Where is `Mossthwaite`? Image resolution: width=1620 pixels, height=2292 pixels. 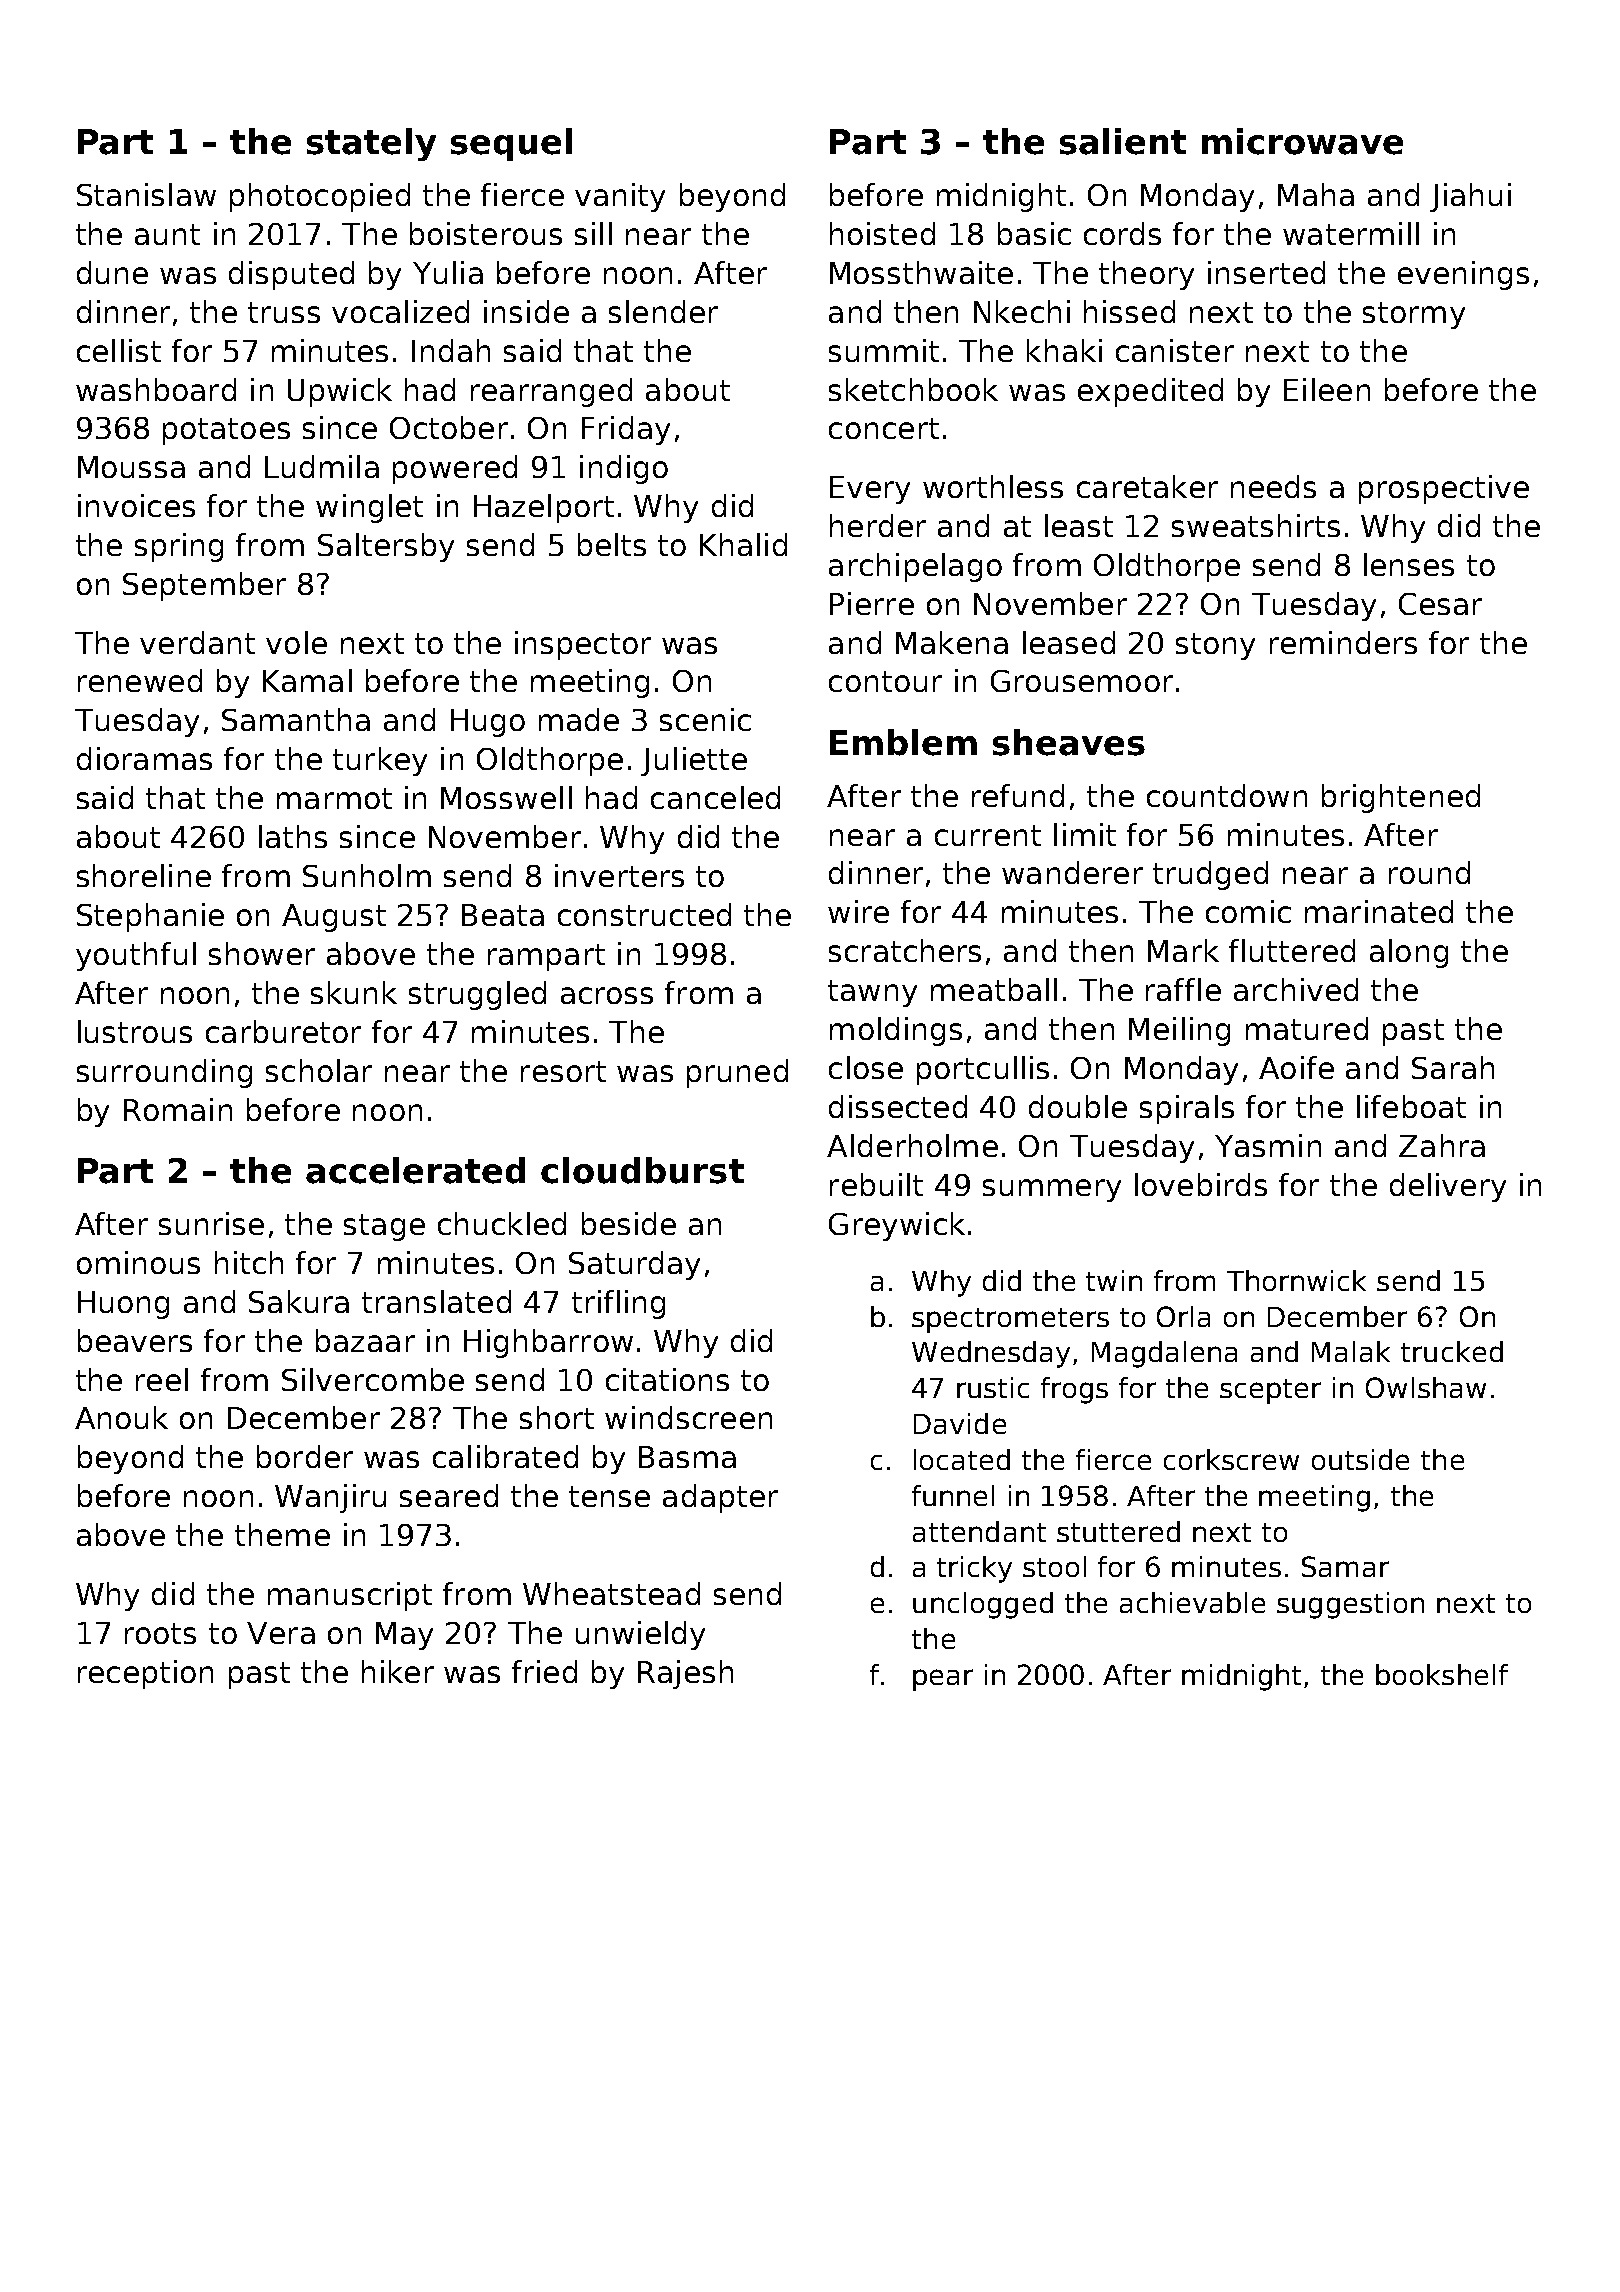
Mossthwaite is located at coordinates (921, 272).
